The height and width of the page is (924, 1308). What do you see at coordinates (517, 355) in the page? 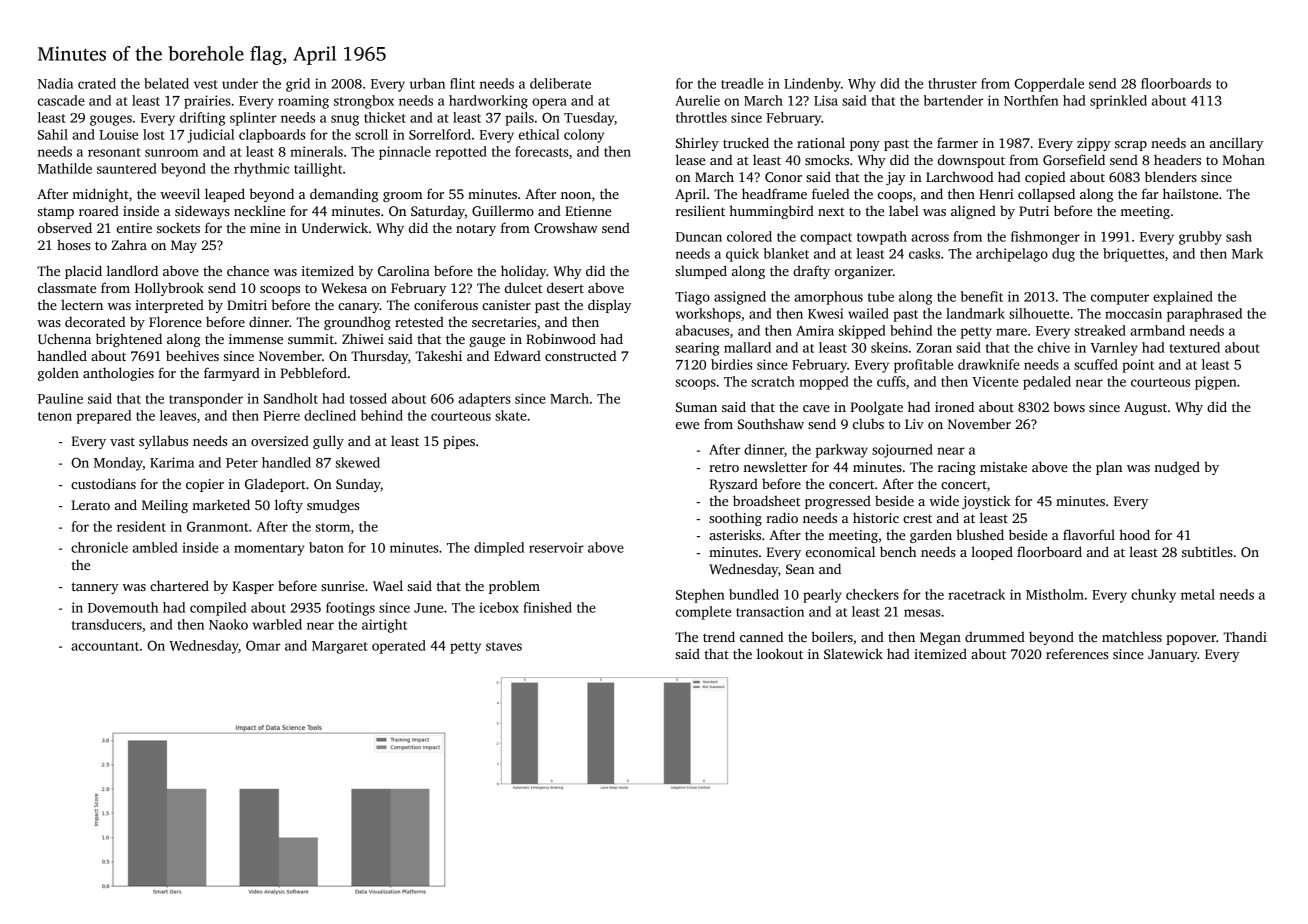
I see `Edward` at bounding box center [517, 355].
